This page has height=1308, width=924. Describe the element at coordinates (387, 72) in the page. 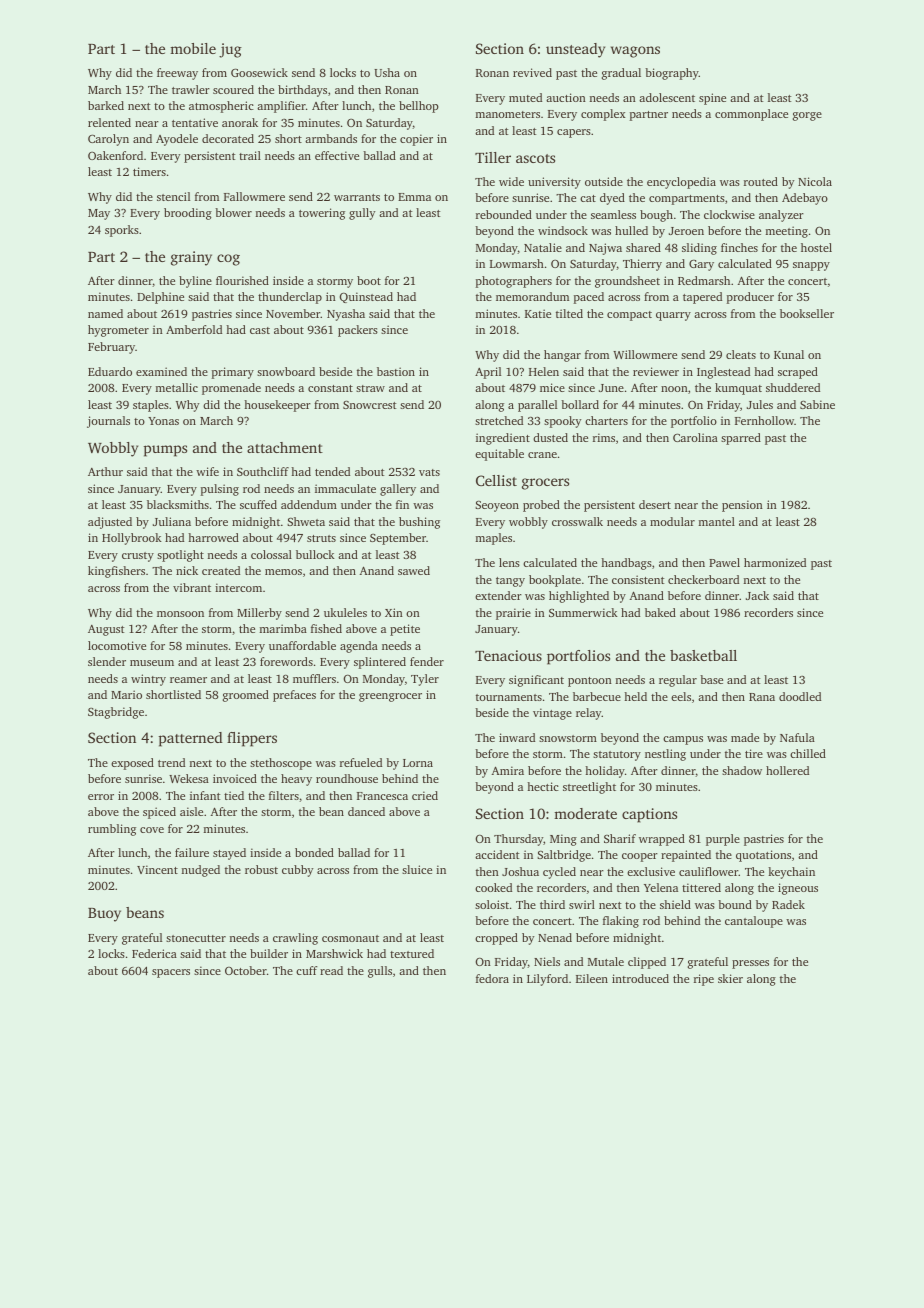

I see `Usha` at that location.
